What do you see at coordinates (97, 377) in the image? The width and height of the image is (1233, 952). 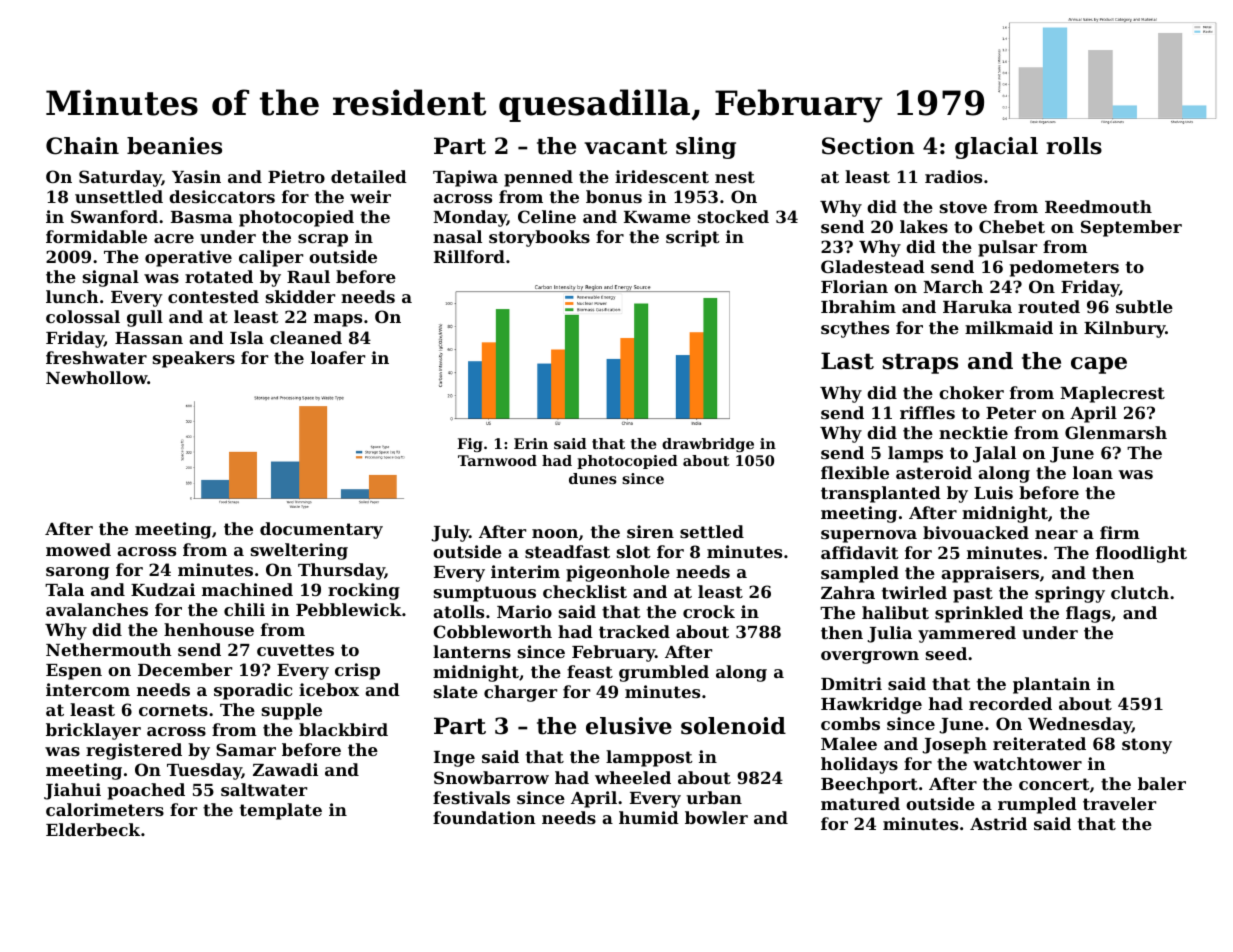 I see `Newhollow` at bounding box center [97, 377].
